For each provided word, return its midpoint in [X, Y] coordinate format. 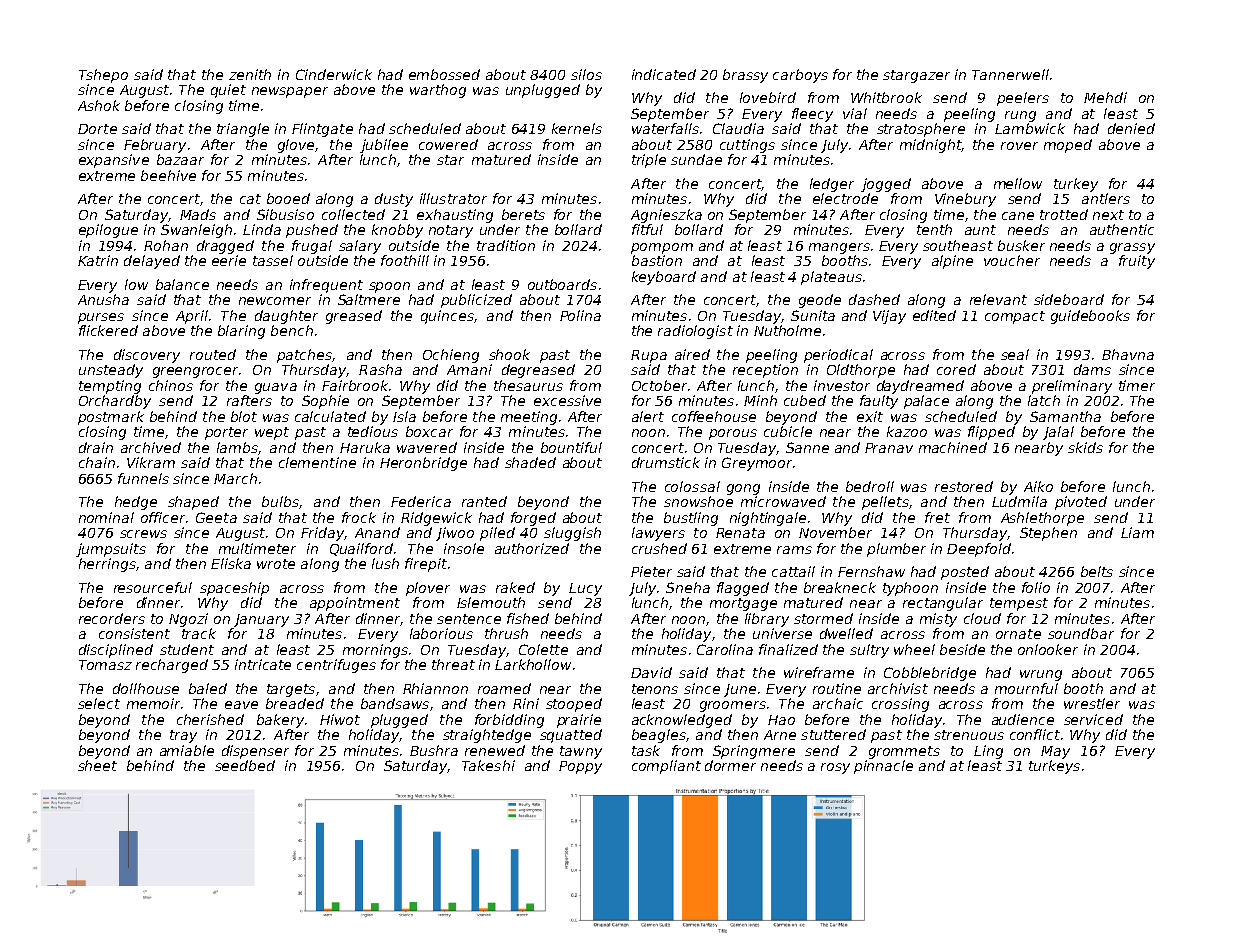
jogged [886, 185]
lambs [237, 447]
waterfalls [665, 128]
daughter [286, 317]
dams [1092, 369]
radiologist [695, 332]
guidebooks [1090, 317]
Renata [740, 533]
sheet [97, 765]
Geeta [216, 517]
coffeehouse [714, 416]
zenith [250, 74]
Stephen [1048, 534]
